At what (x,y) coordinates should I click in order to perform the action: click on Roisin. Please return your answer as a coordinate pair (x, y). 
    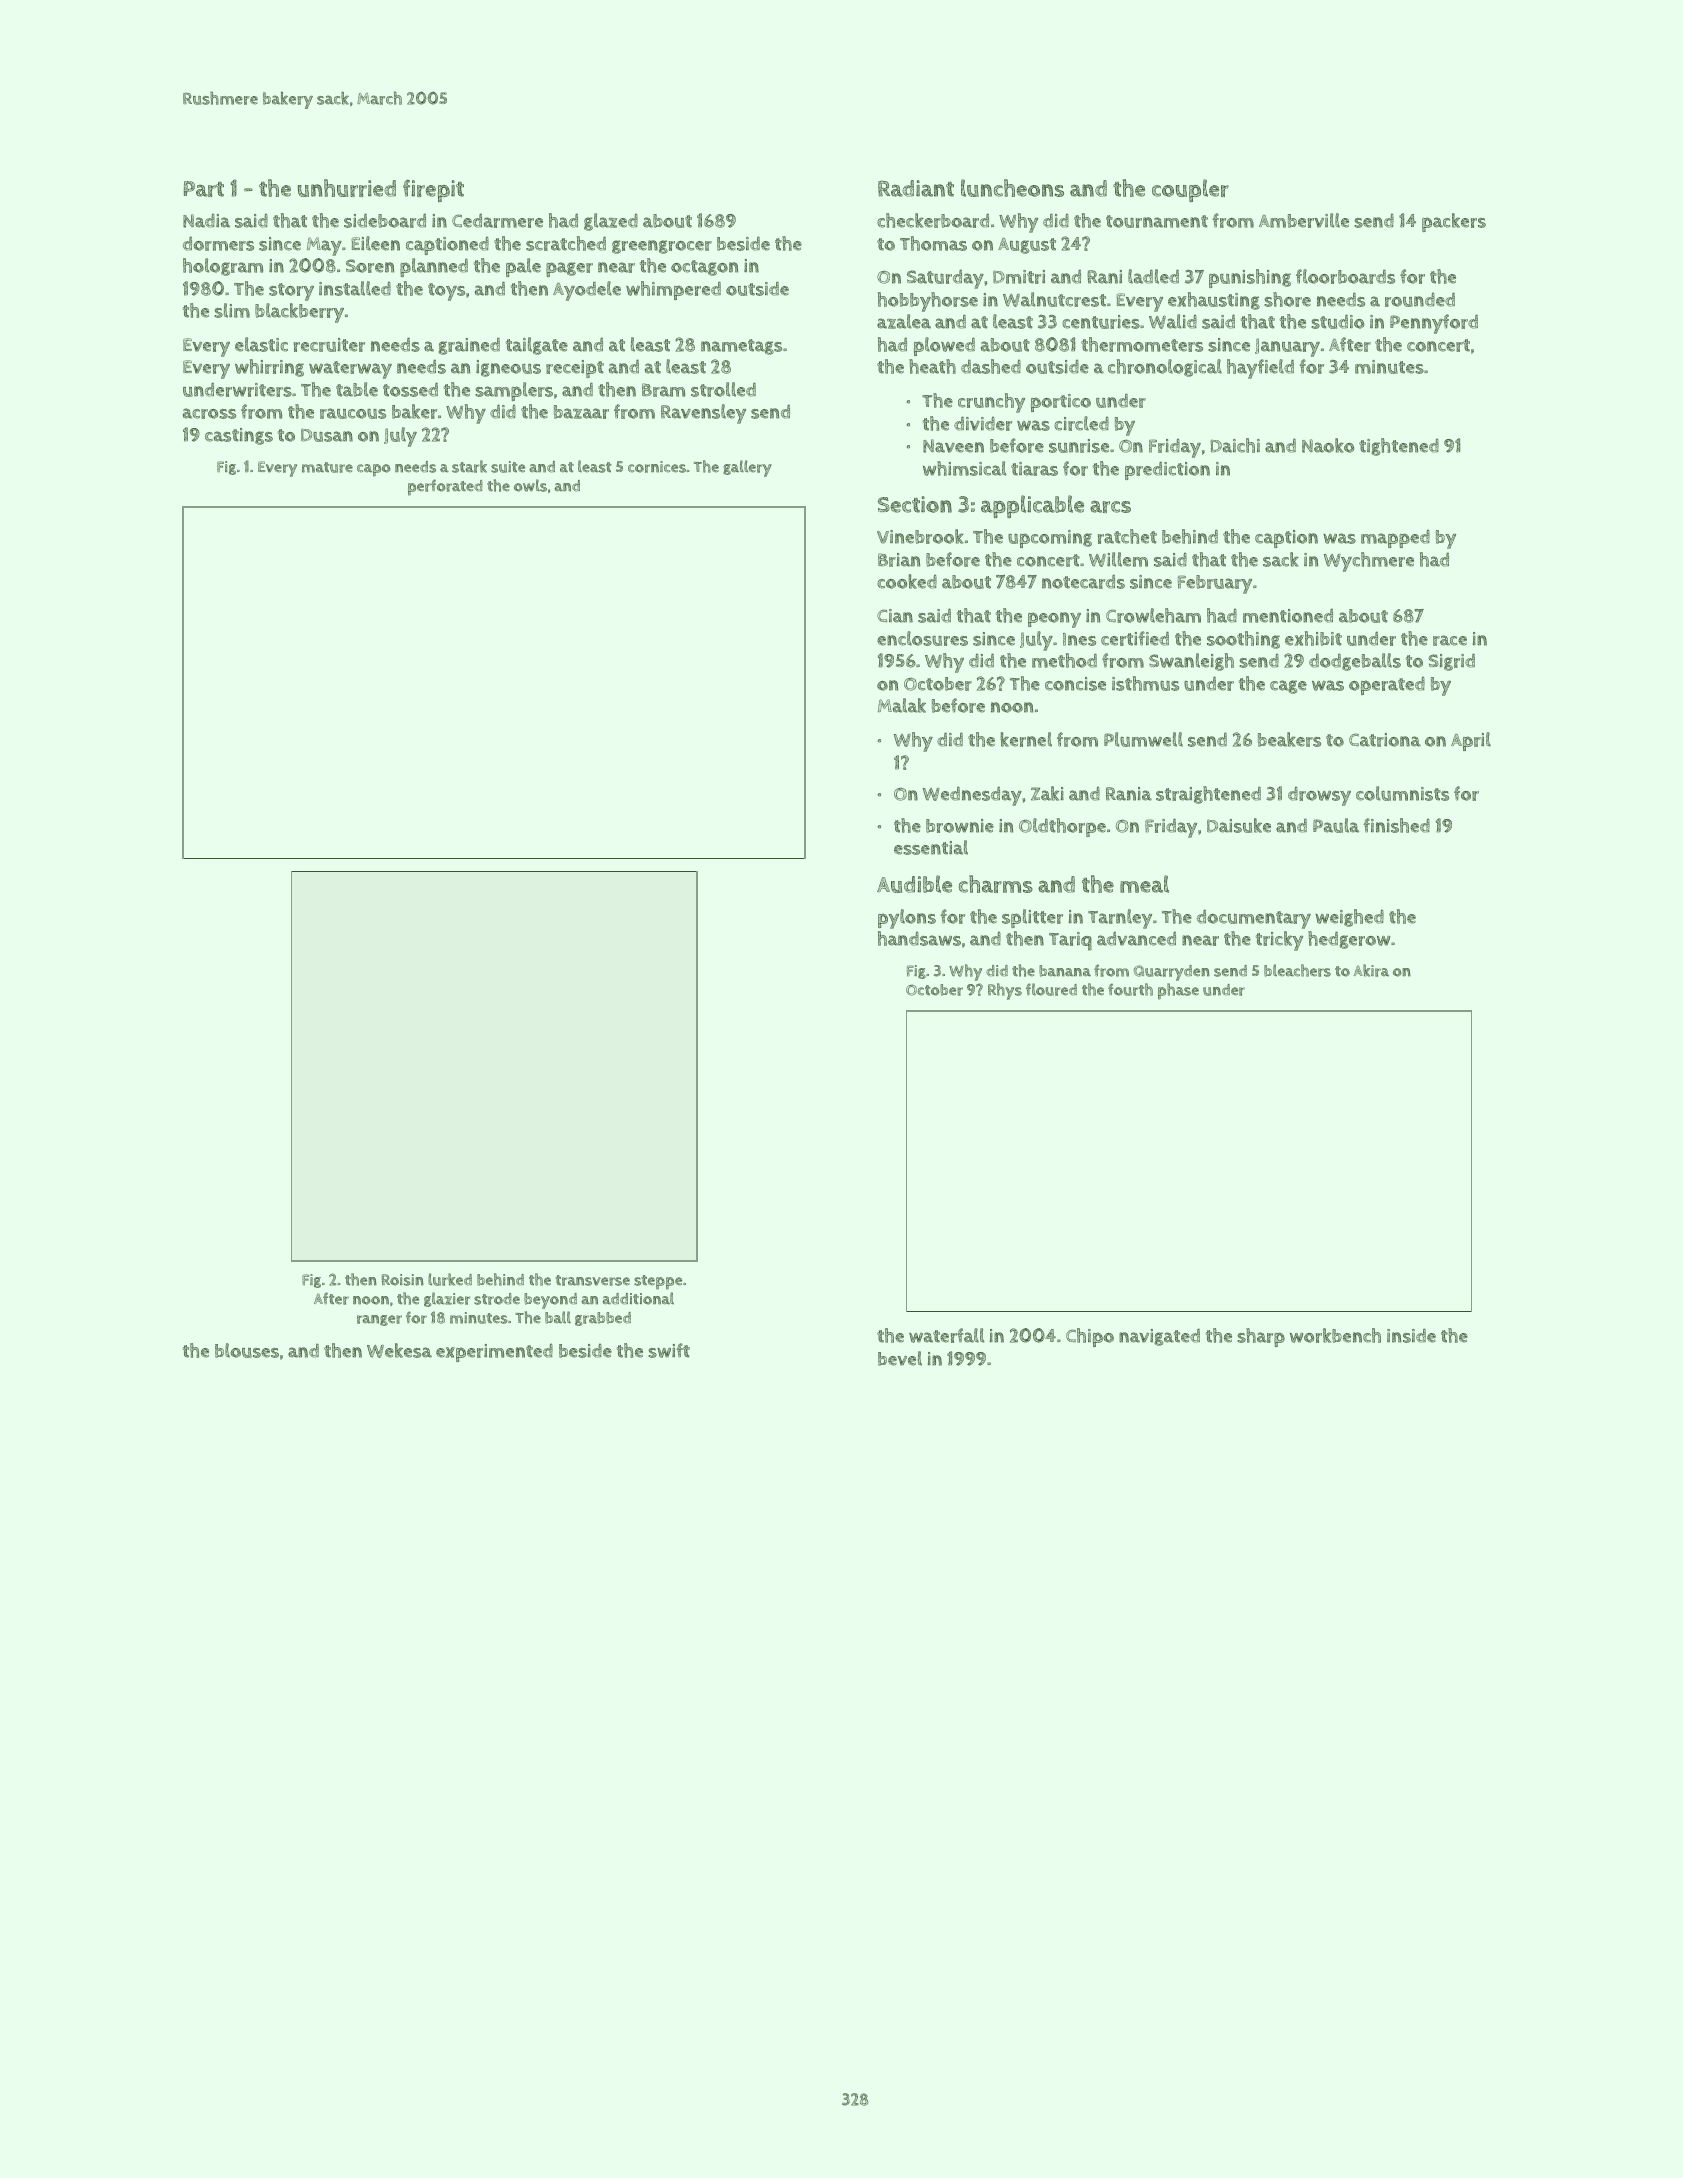
    Looking at the image, I should click on (403, 1280).
